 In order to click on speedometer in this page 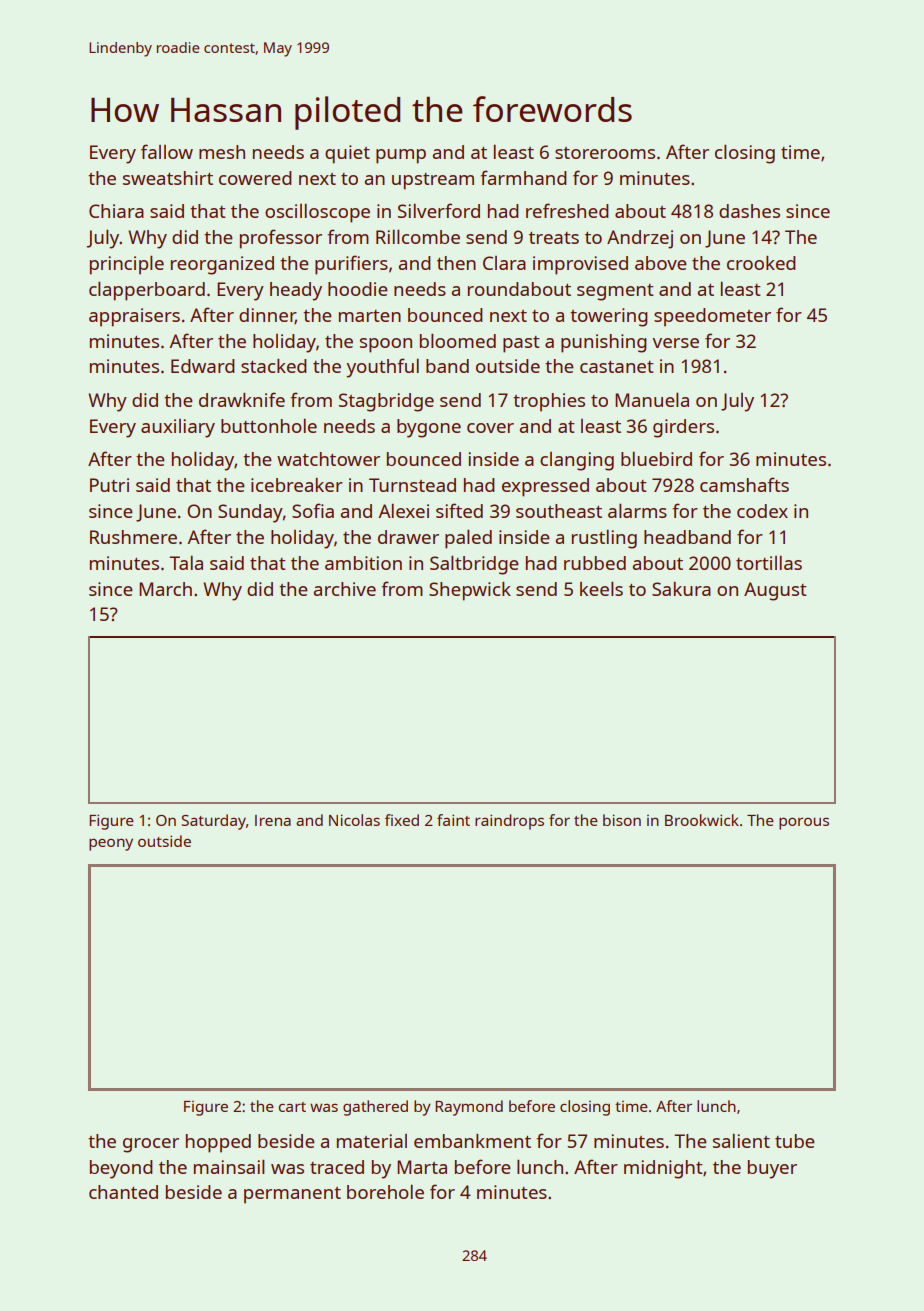, I will do `click(712, 317)`.
